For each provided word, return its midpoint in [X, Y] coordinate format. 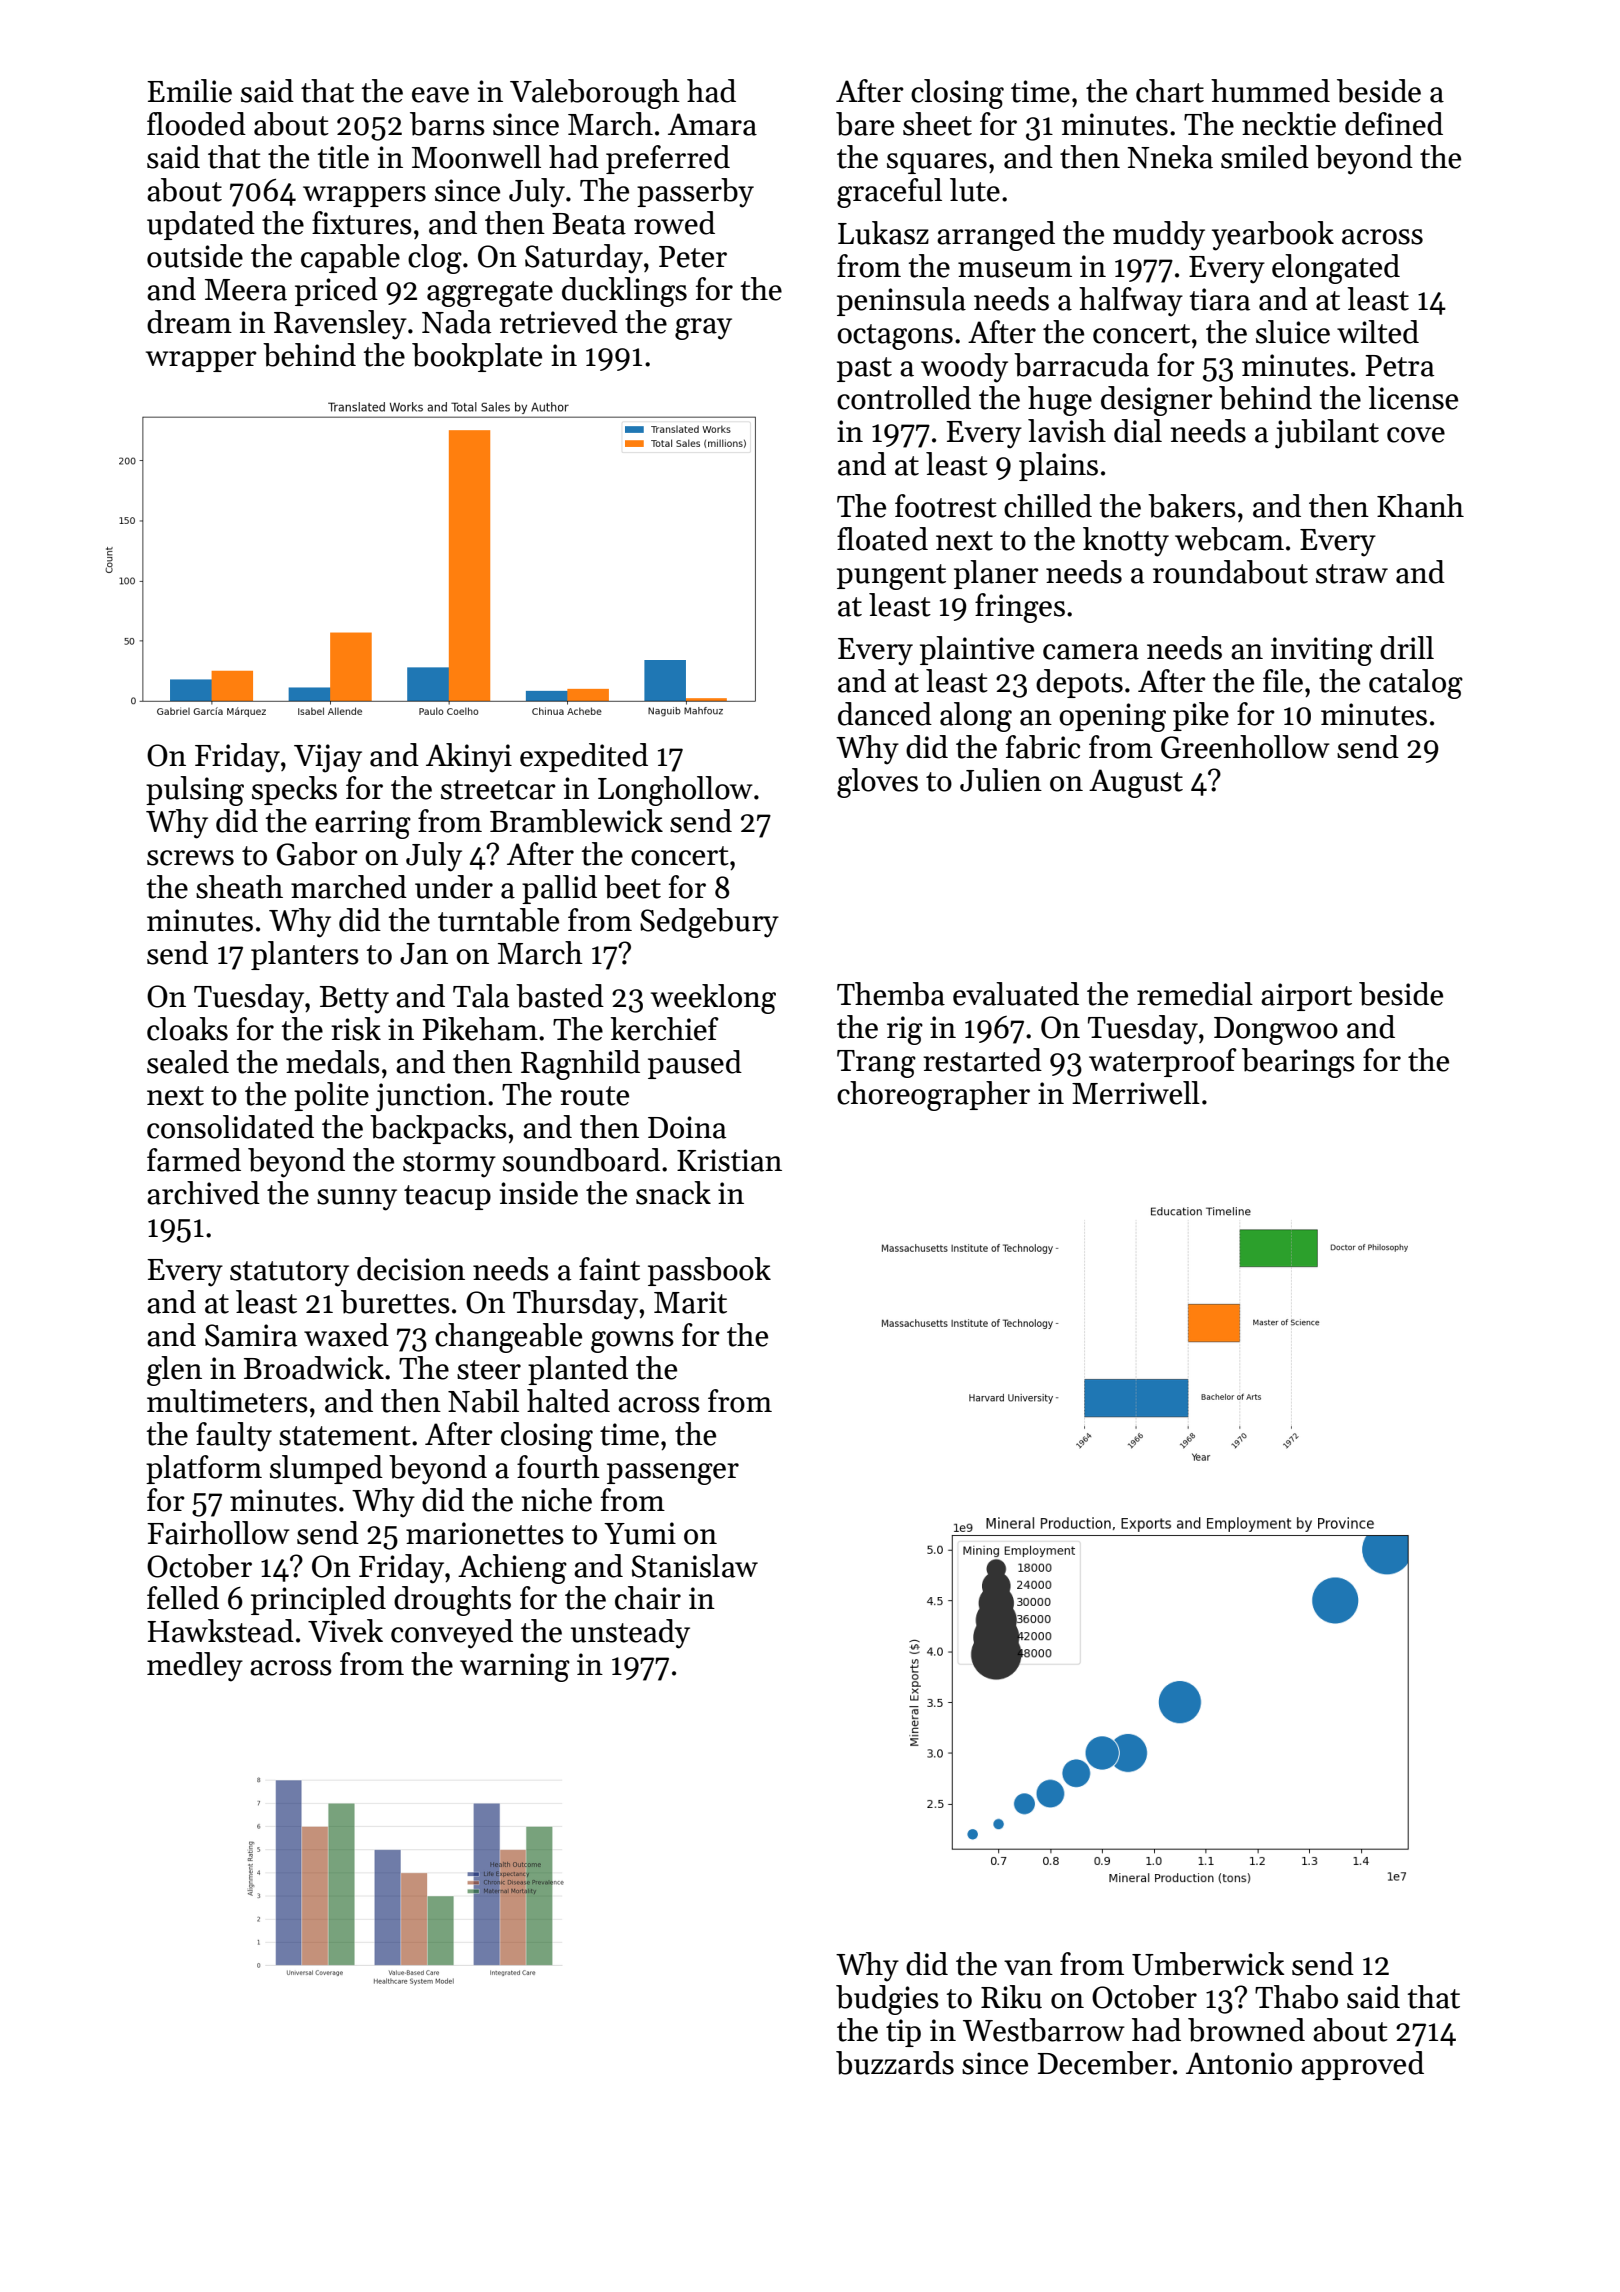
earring [363, 824]
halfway [1131, 302]
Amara [712, 124]
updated [201, 225]
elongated [1336, 269]
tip [903, 2033]
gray [703, 329]
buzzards [895, 2063]
